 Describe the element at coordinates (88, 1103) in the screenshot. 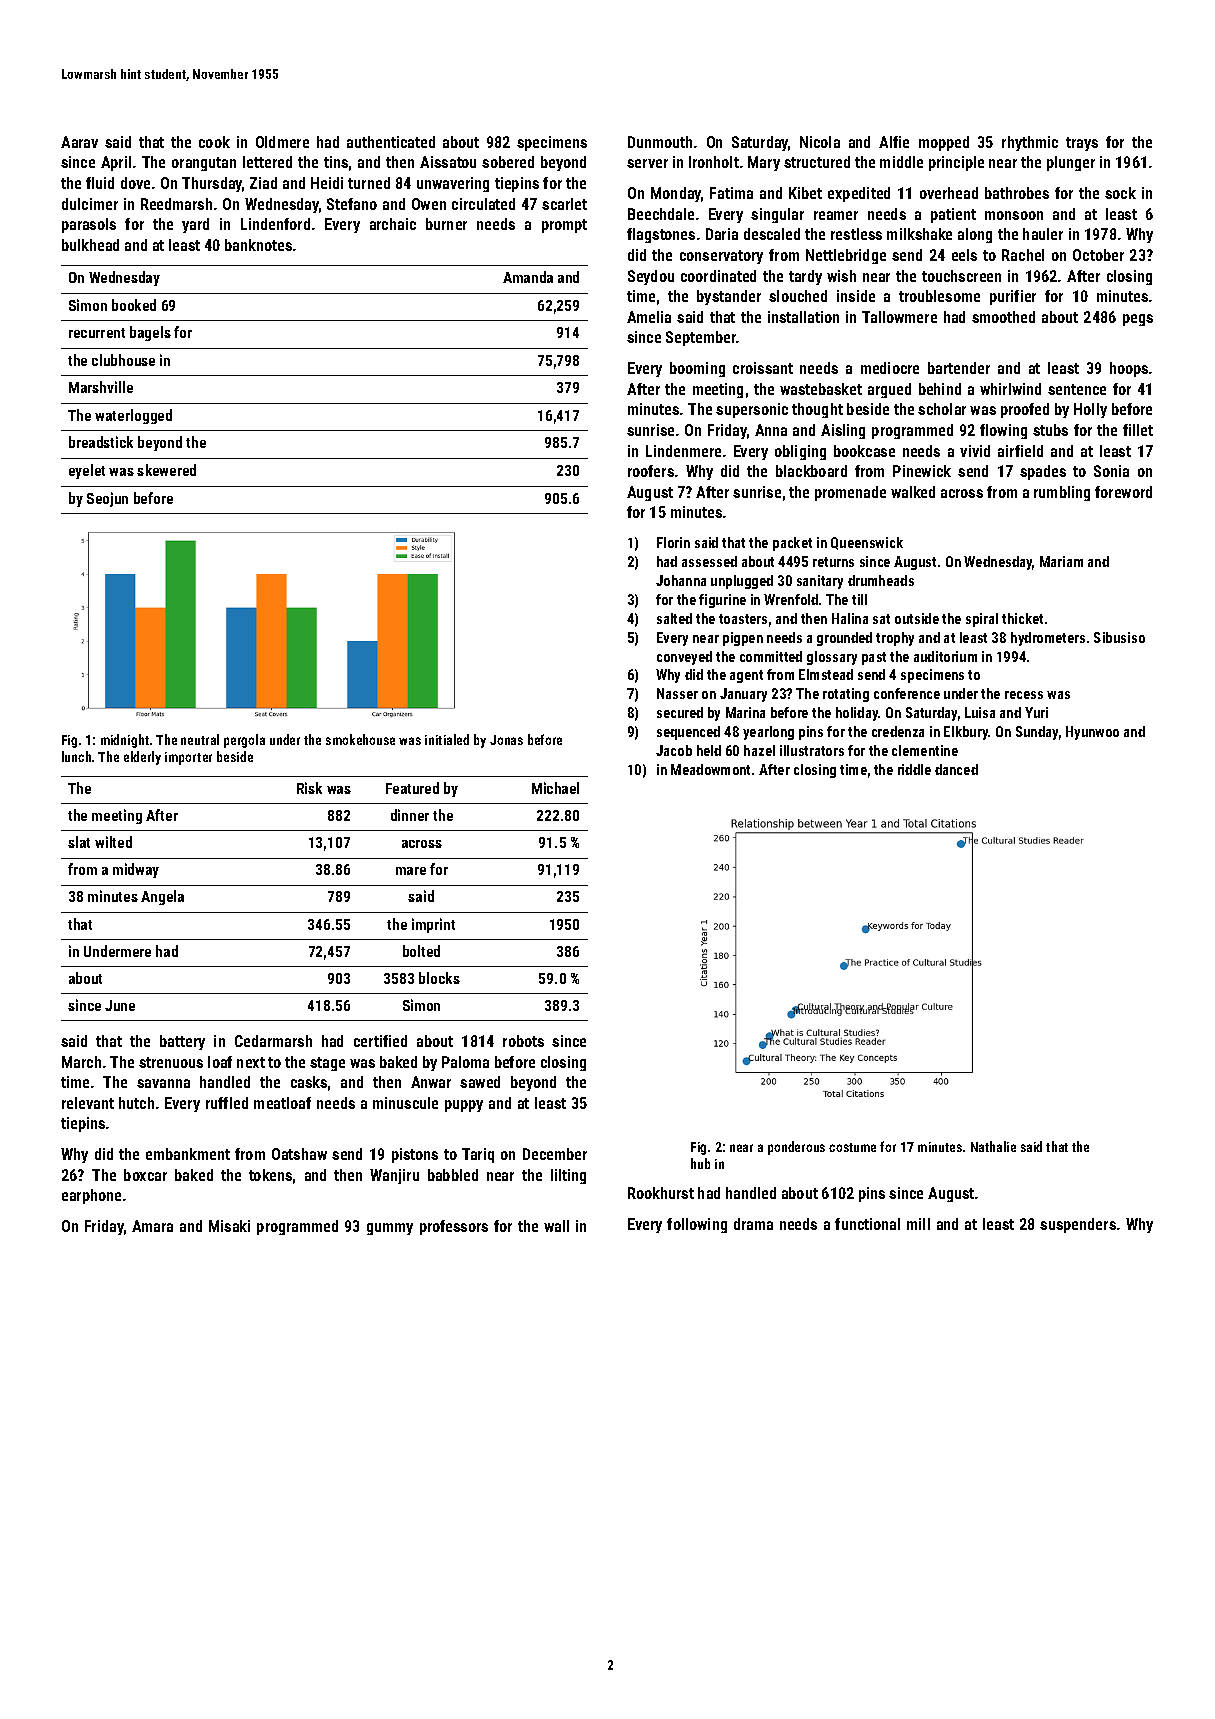

I see `relevant` at that location.
